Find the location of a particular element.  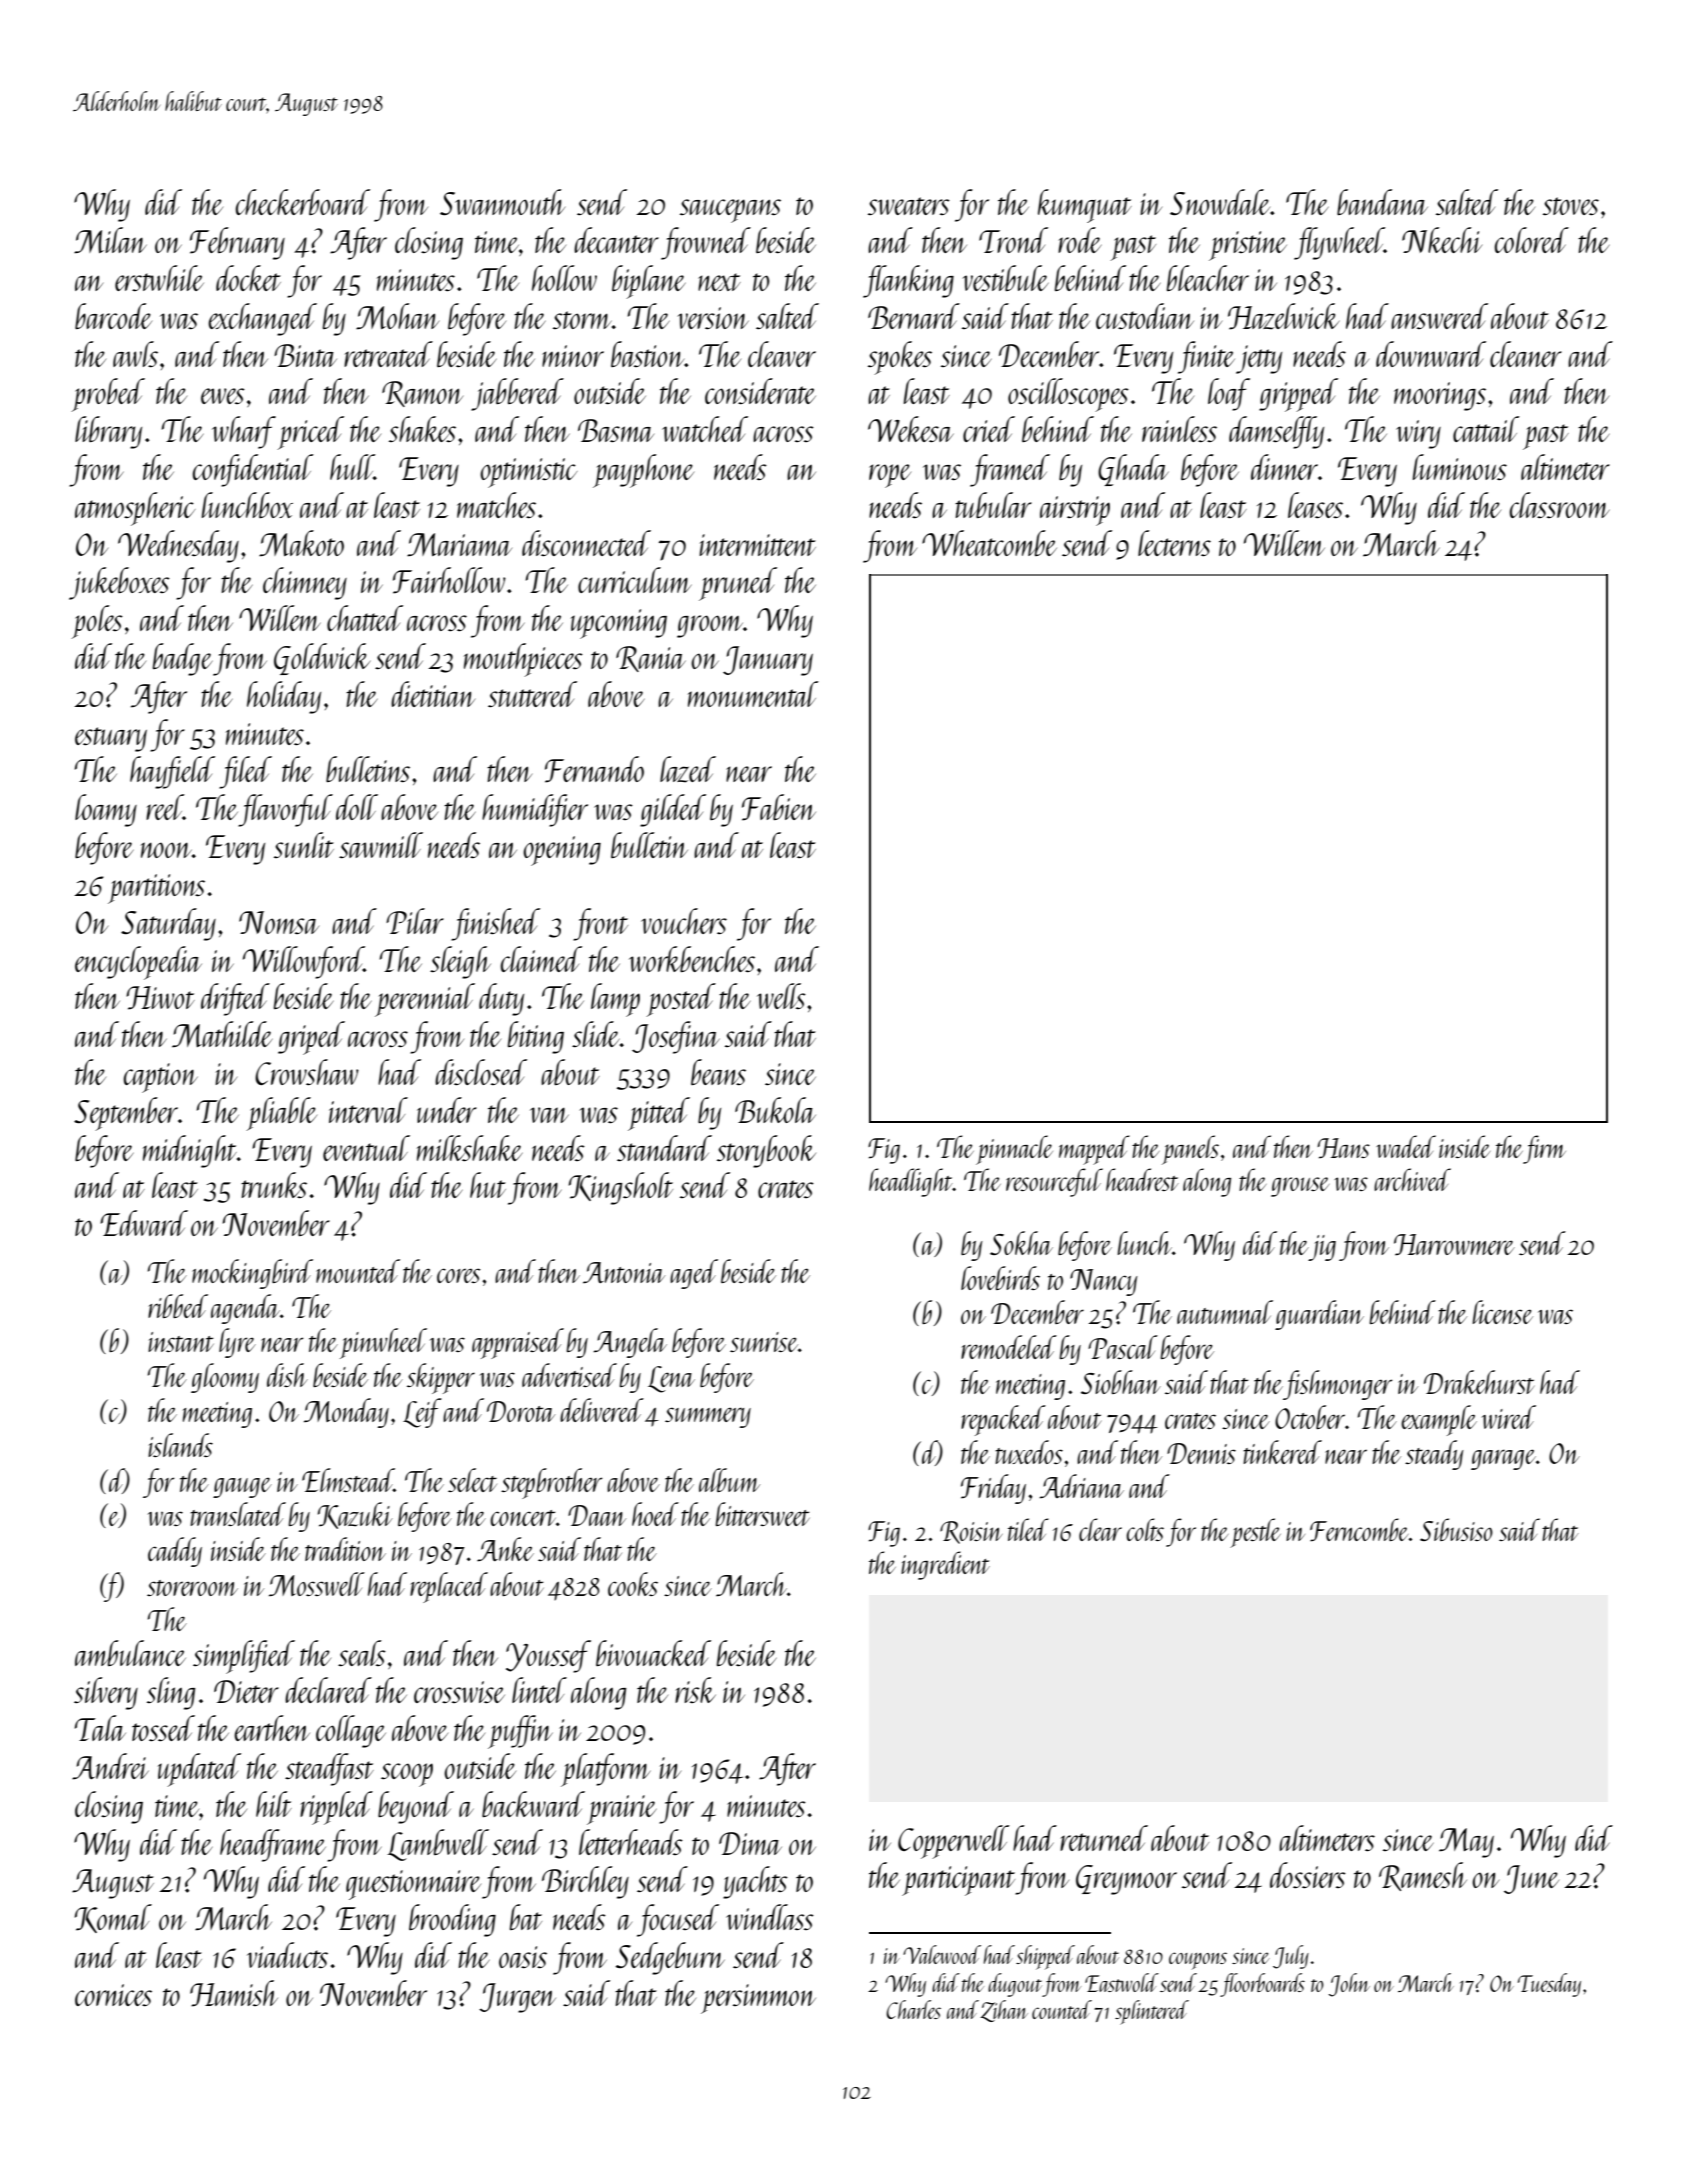

splintered is located at coordinates (1152, 2012).
